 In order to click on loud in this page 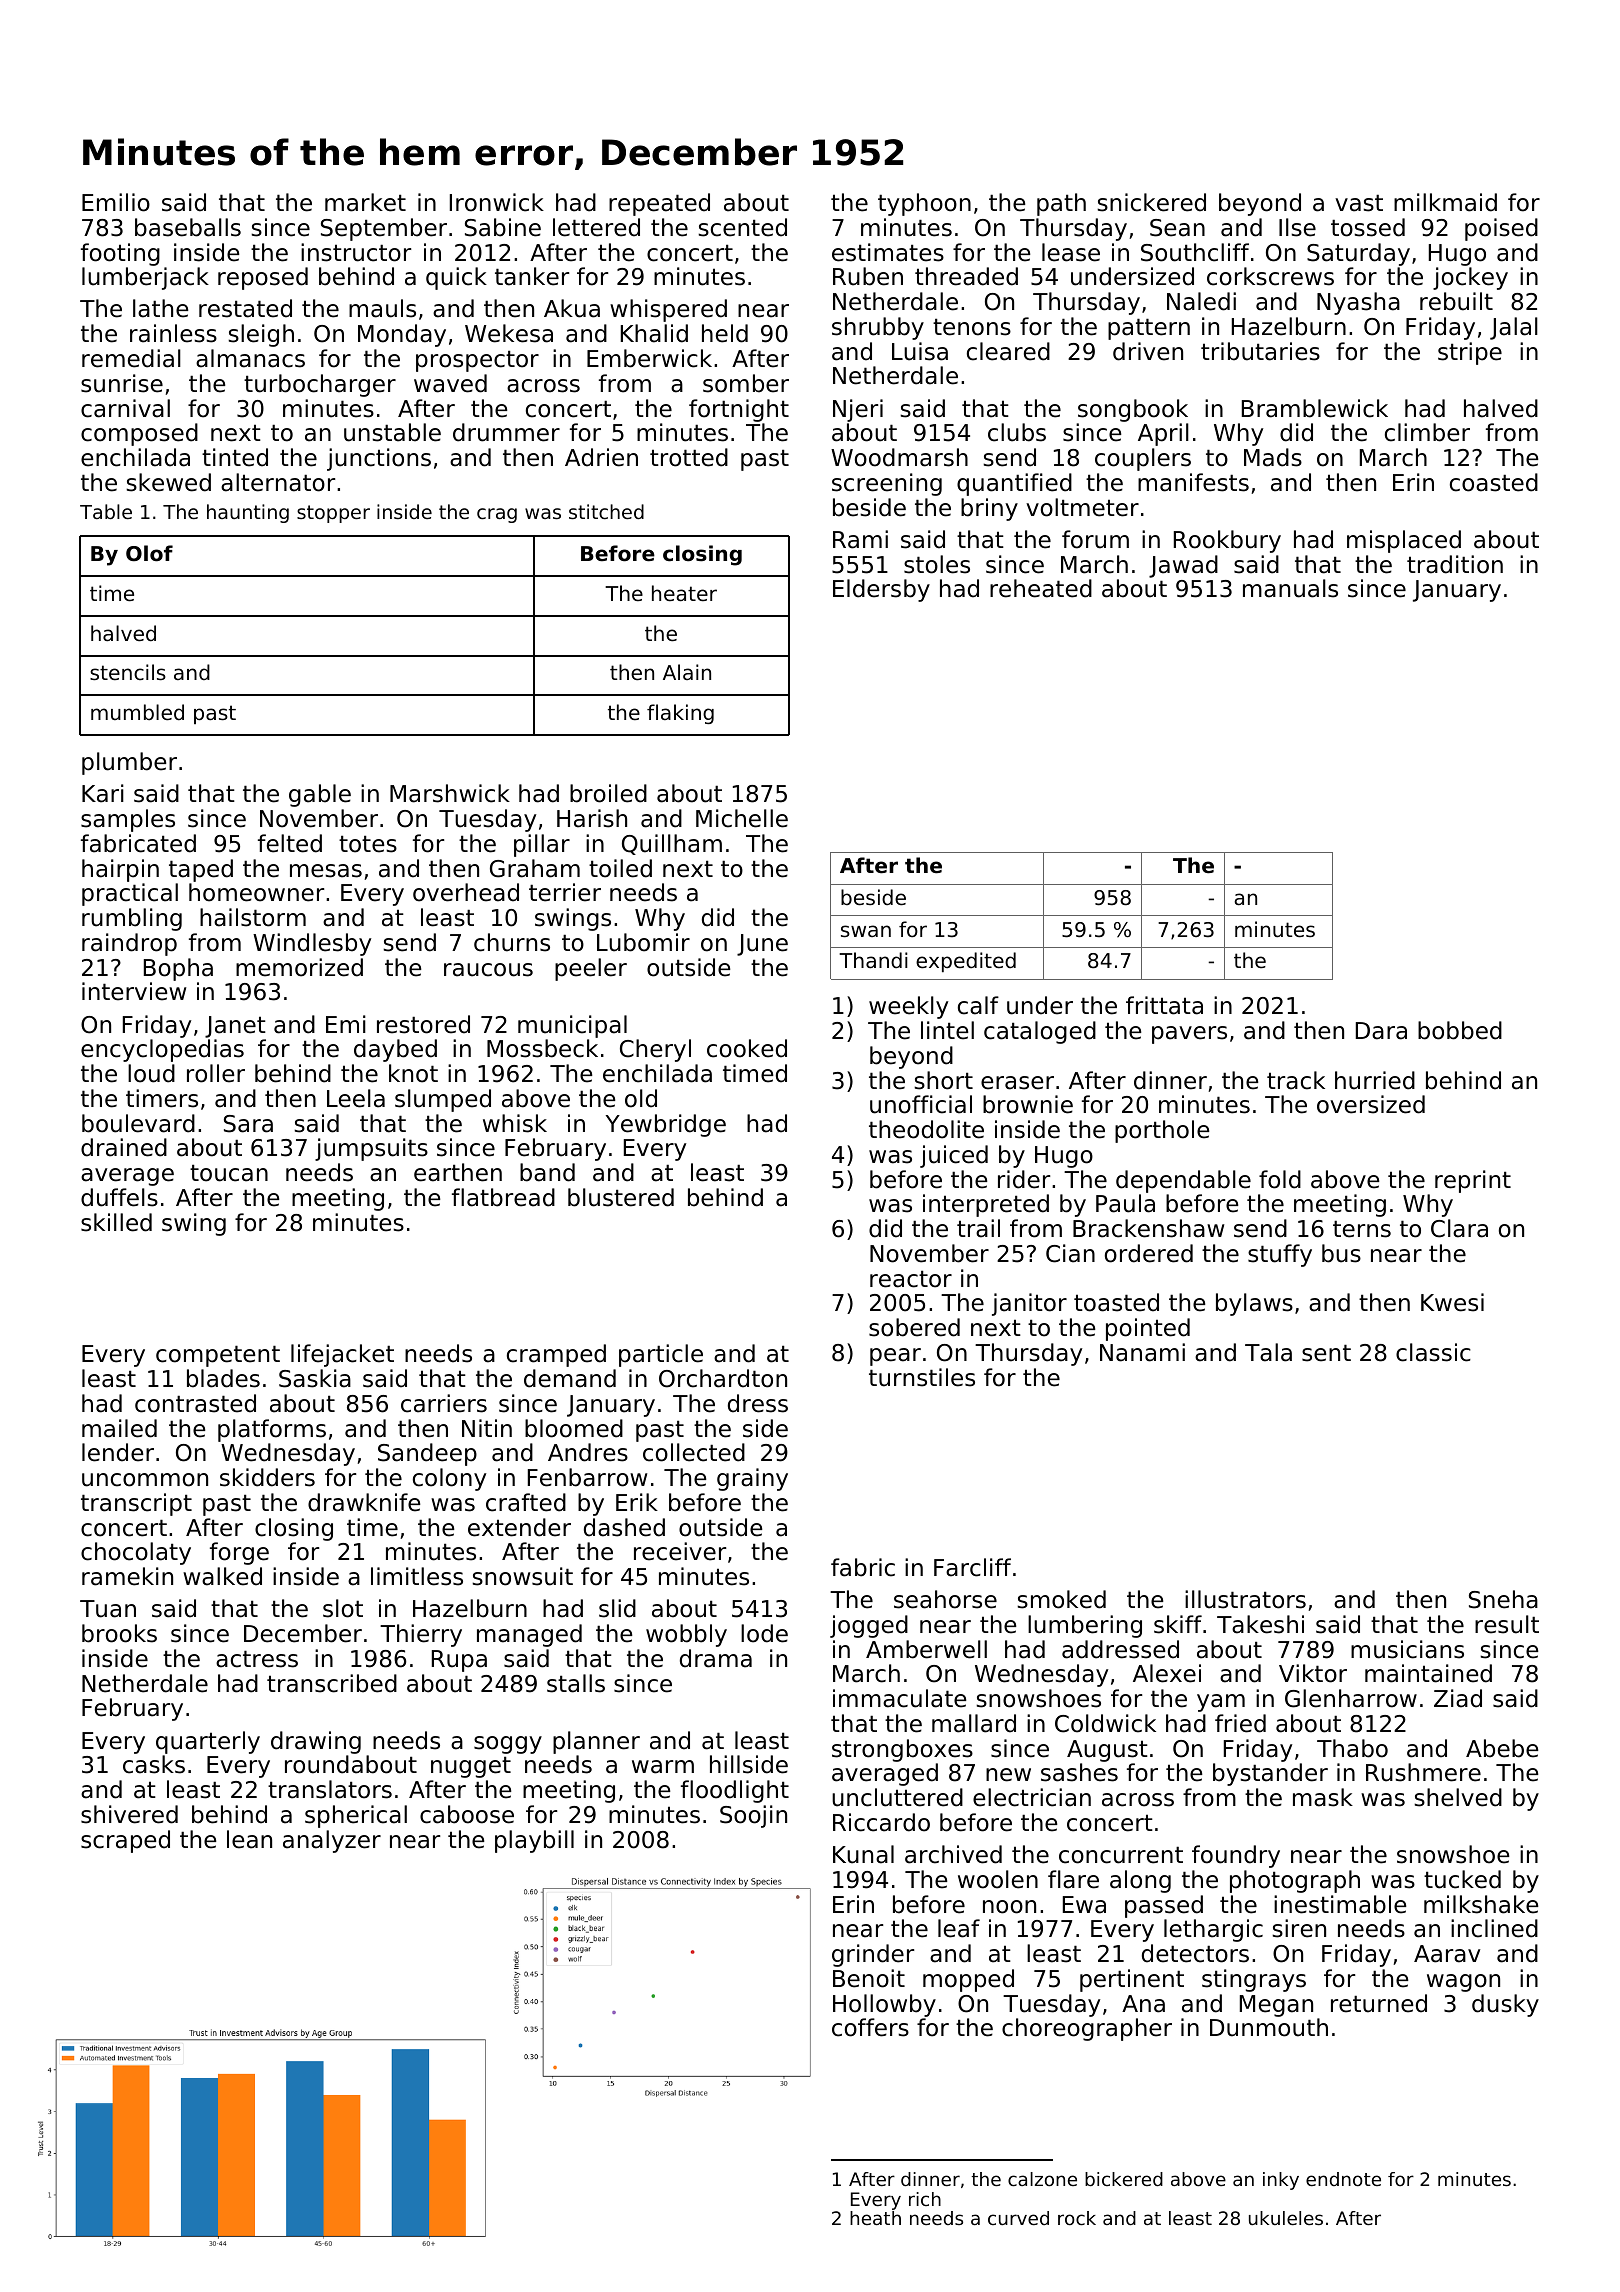, I will do `click(151, 1073)`.
